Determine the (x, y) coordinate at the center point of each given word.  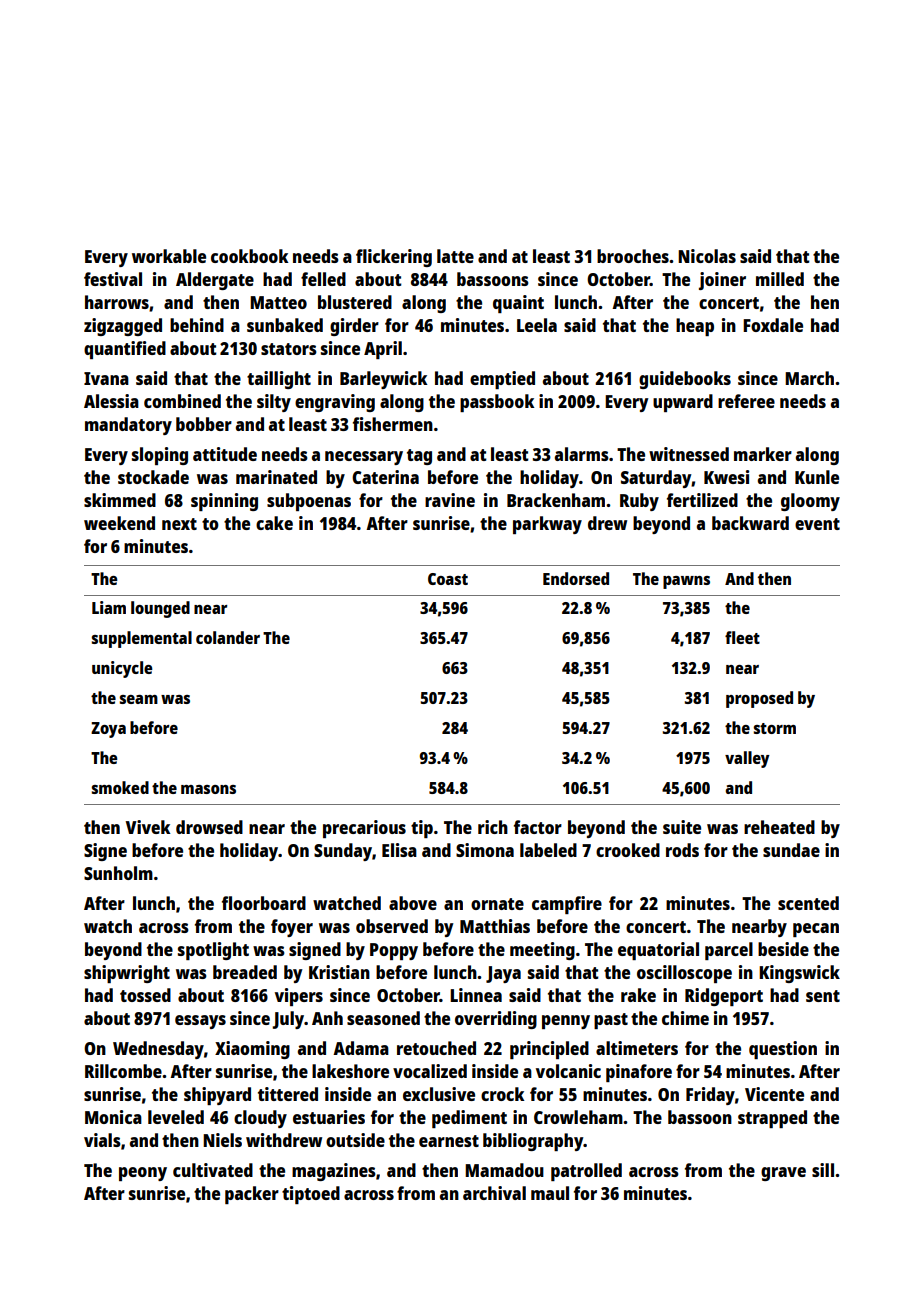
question (783, 1050)
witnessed (689, 454)
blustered (355, 302)
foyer (292, 928)
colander (228, 637)
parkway (547, 525)
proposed (759, 699)
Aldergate (215, 281)
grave (783, 1174)
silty (274, 403)
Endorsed (576, 578)
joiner (722, 281)
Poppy (394, 951)
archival (494, 1193)
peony (143, 1174)
